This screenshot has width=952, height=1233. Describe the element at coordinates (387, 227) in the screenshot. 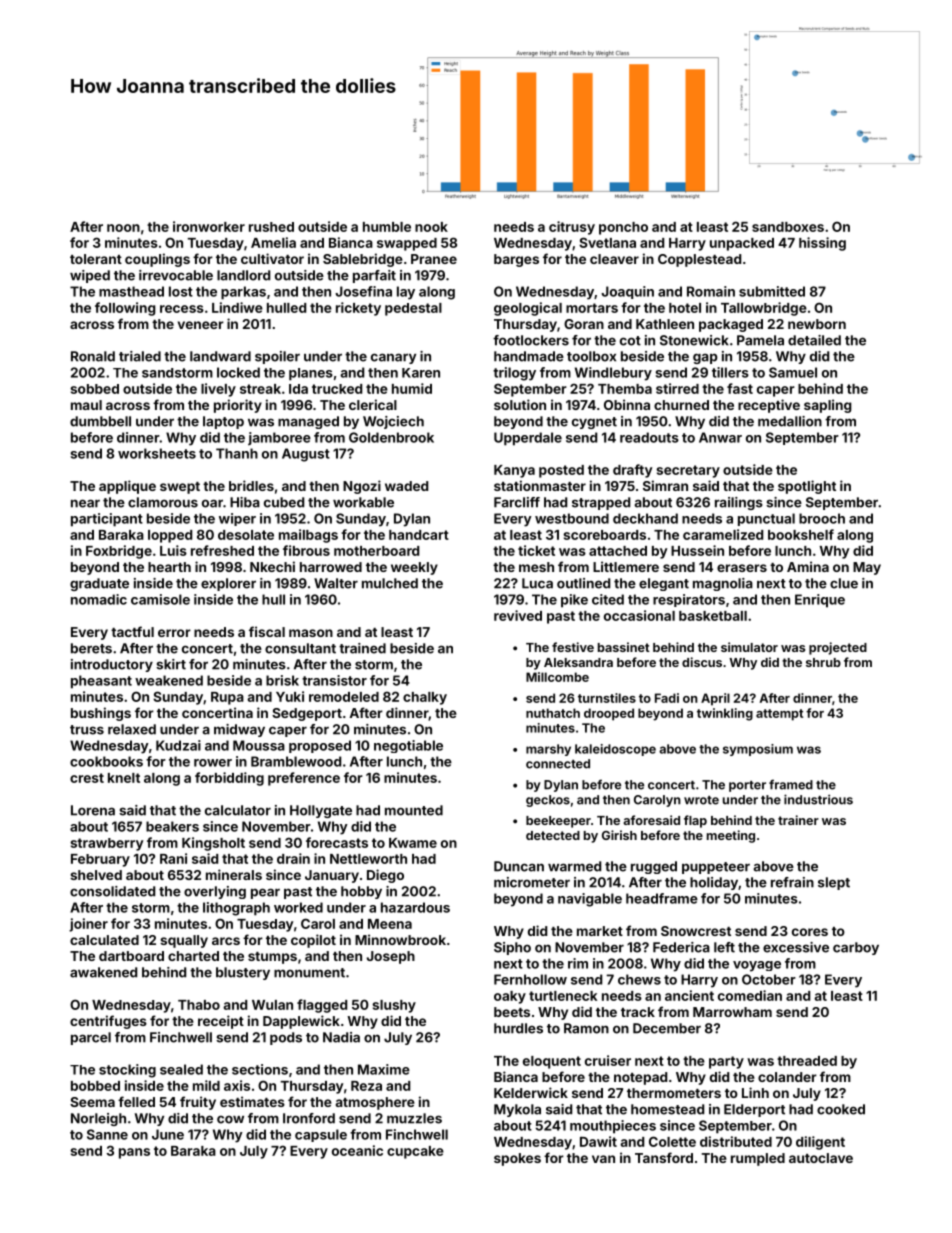

I see `humble` at that location.
